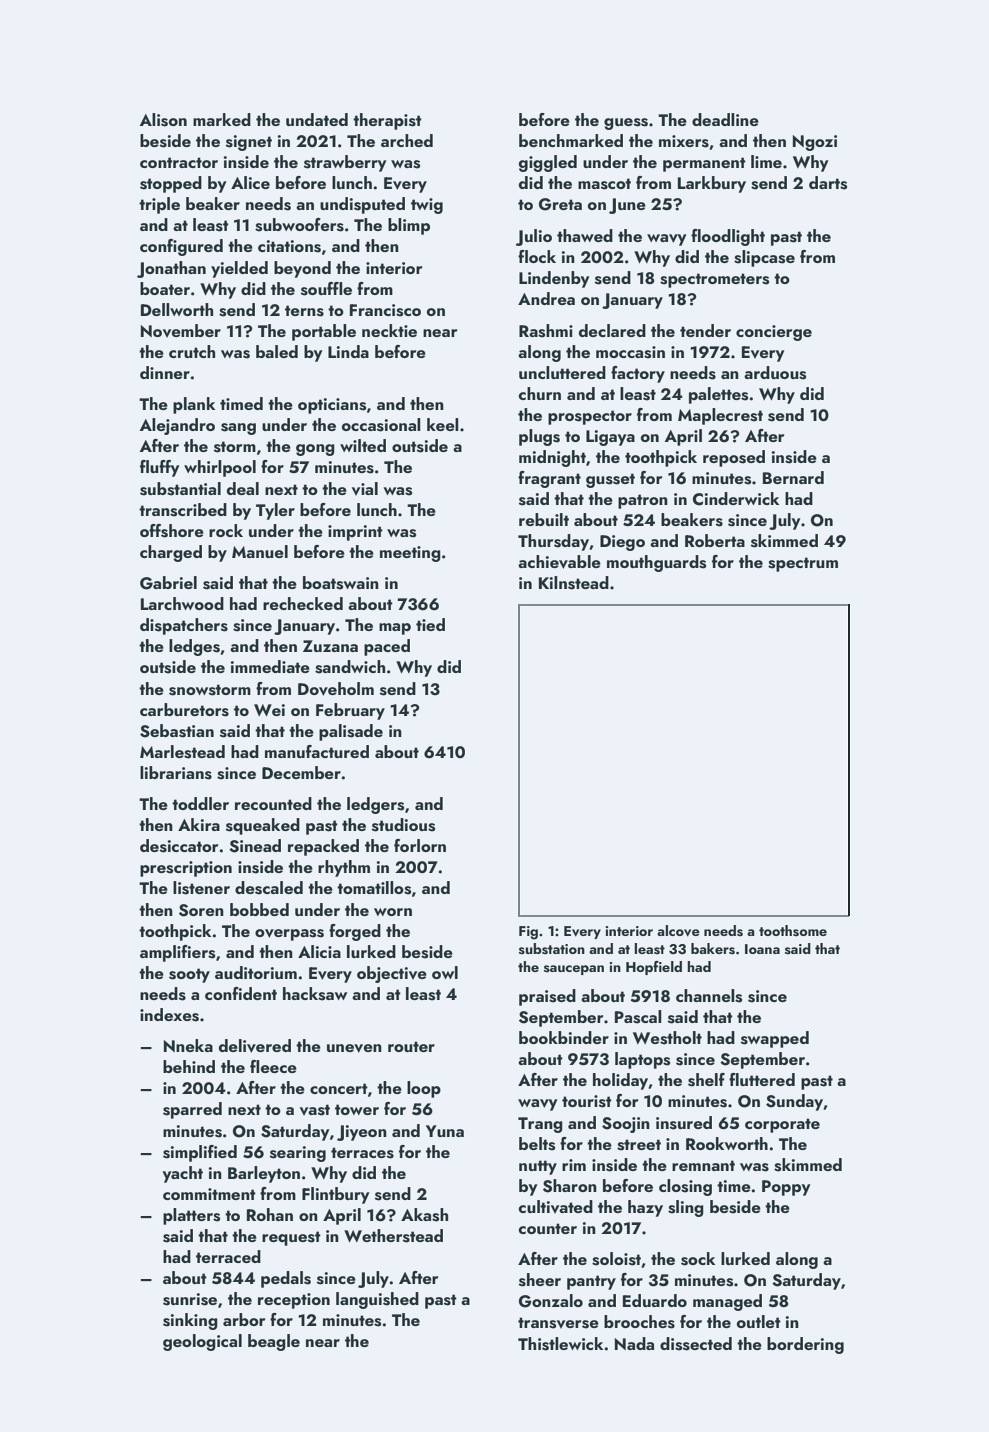 This screenshot has height=1432, width=989. What do you see at coordinates (393, 1236) in the screenshot?
I see `Wetherstead` at bounding box center [393, 1236].
